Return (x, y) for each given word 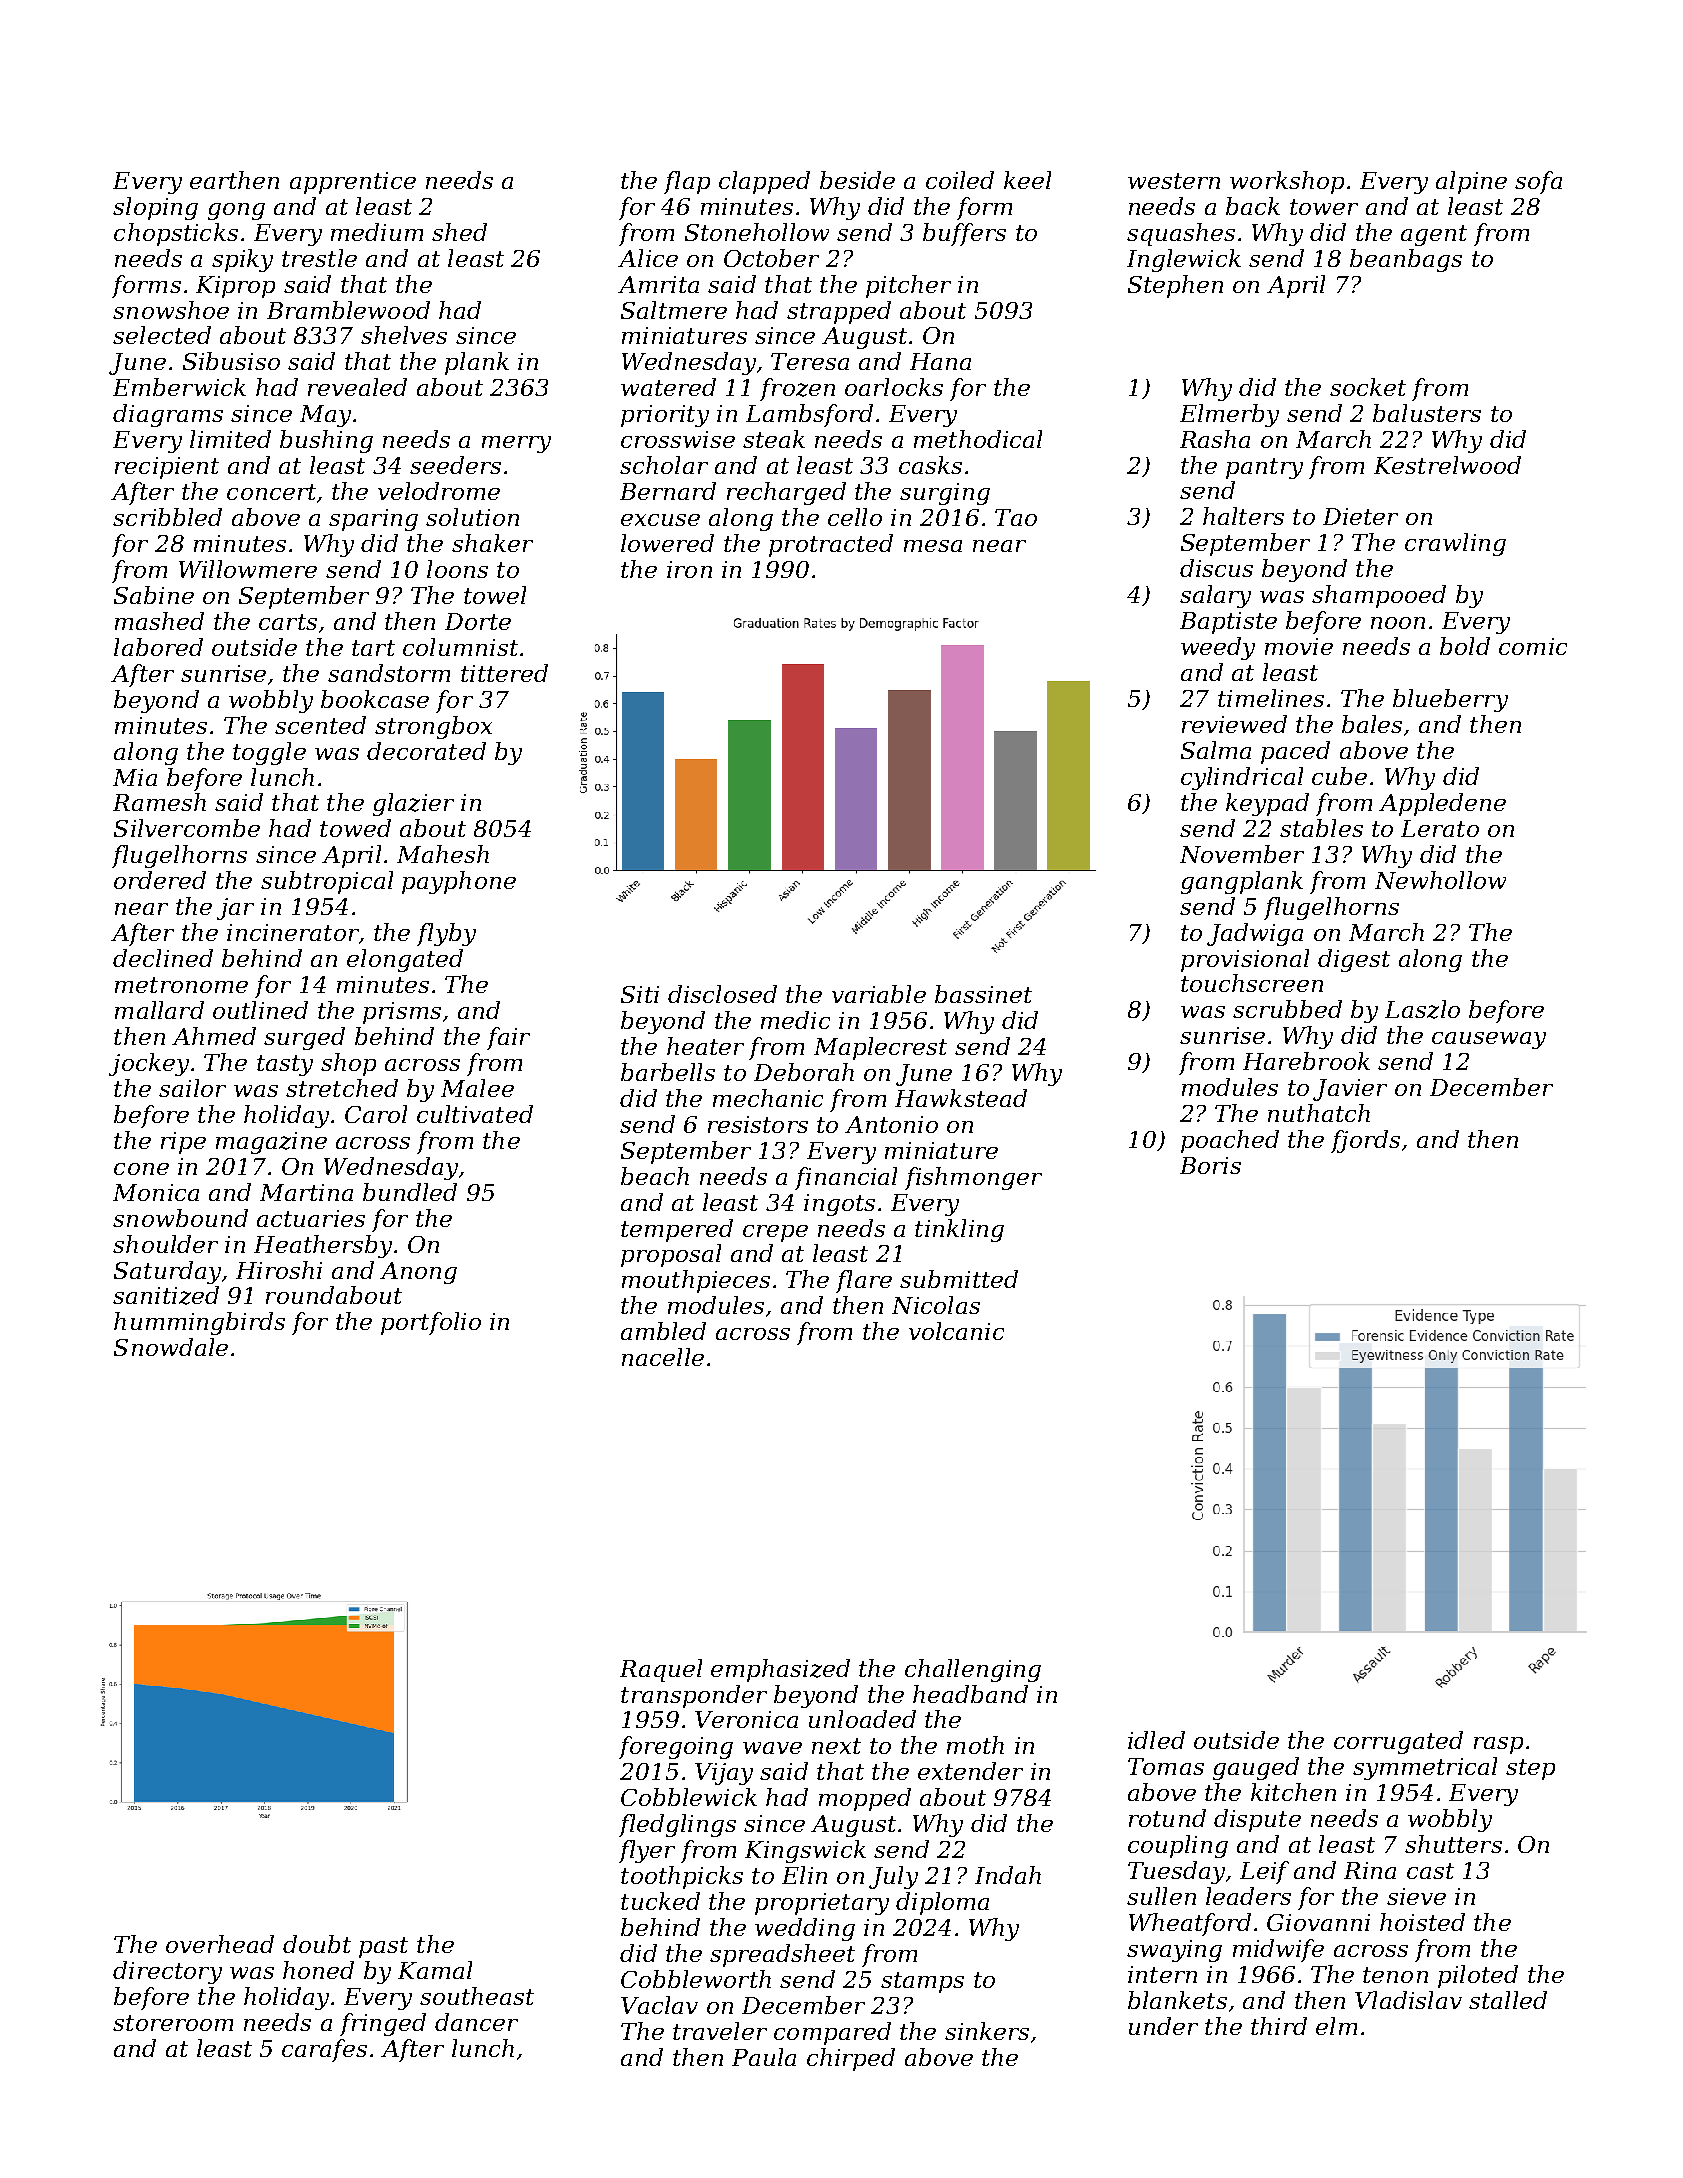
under (1163, 2026)
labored (158, 647)
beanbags (1406, 260)
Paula (764, 2057)
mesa (933, 546)
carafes (324, 2050)
